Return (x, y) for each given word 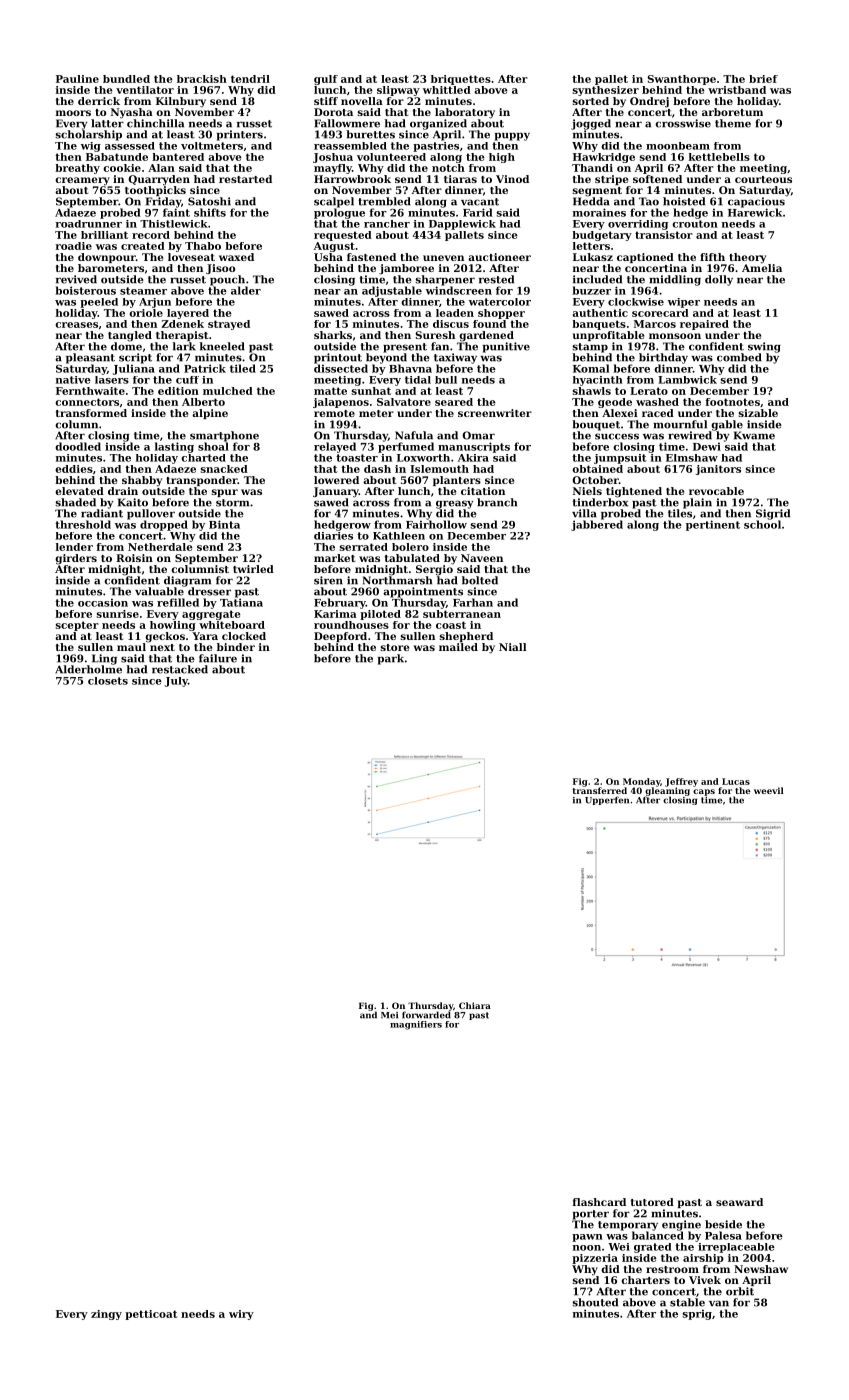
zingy (106, 1315)
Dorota (333, 112)
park (391, 659)
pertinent (713, 525)
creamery (82, 181)
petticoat (151, 1315)
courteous (763, 179)
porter (591, 1215)
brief (763, 79)
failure (218, 658)
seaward (739, 1202)
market (334, 558)
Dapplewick (462, 225)
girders (76, 559)
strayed (229, 325)
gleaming (667, 791)
